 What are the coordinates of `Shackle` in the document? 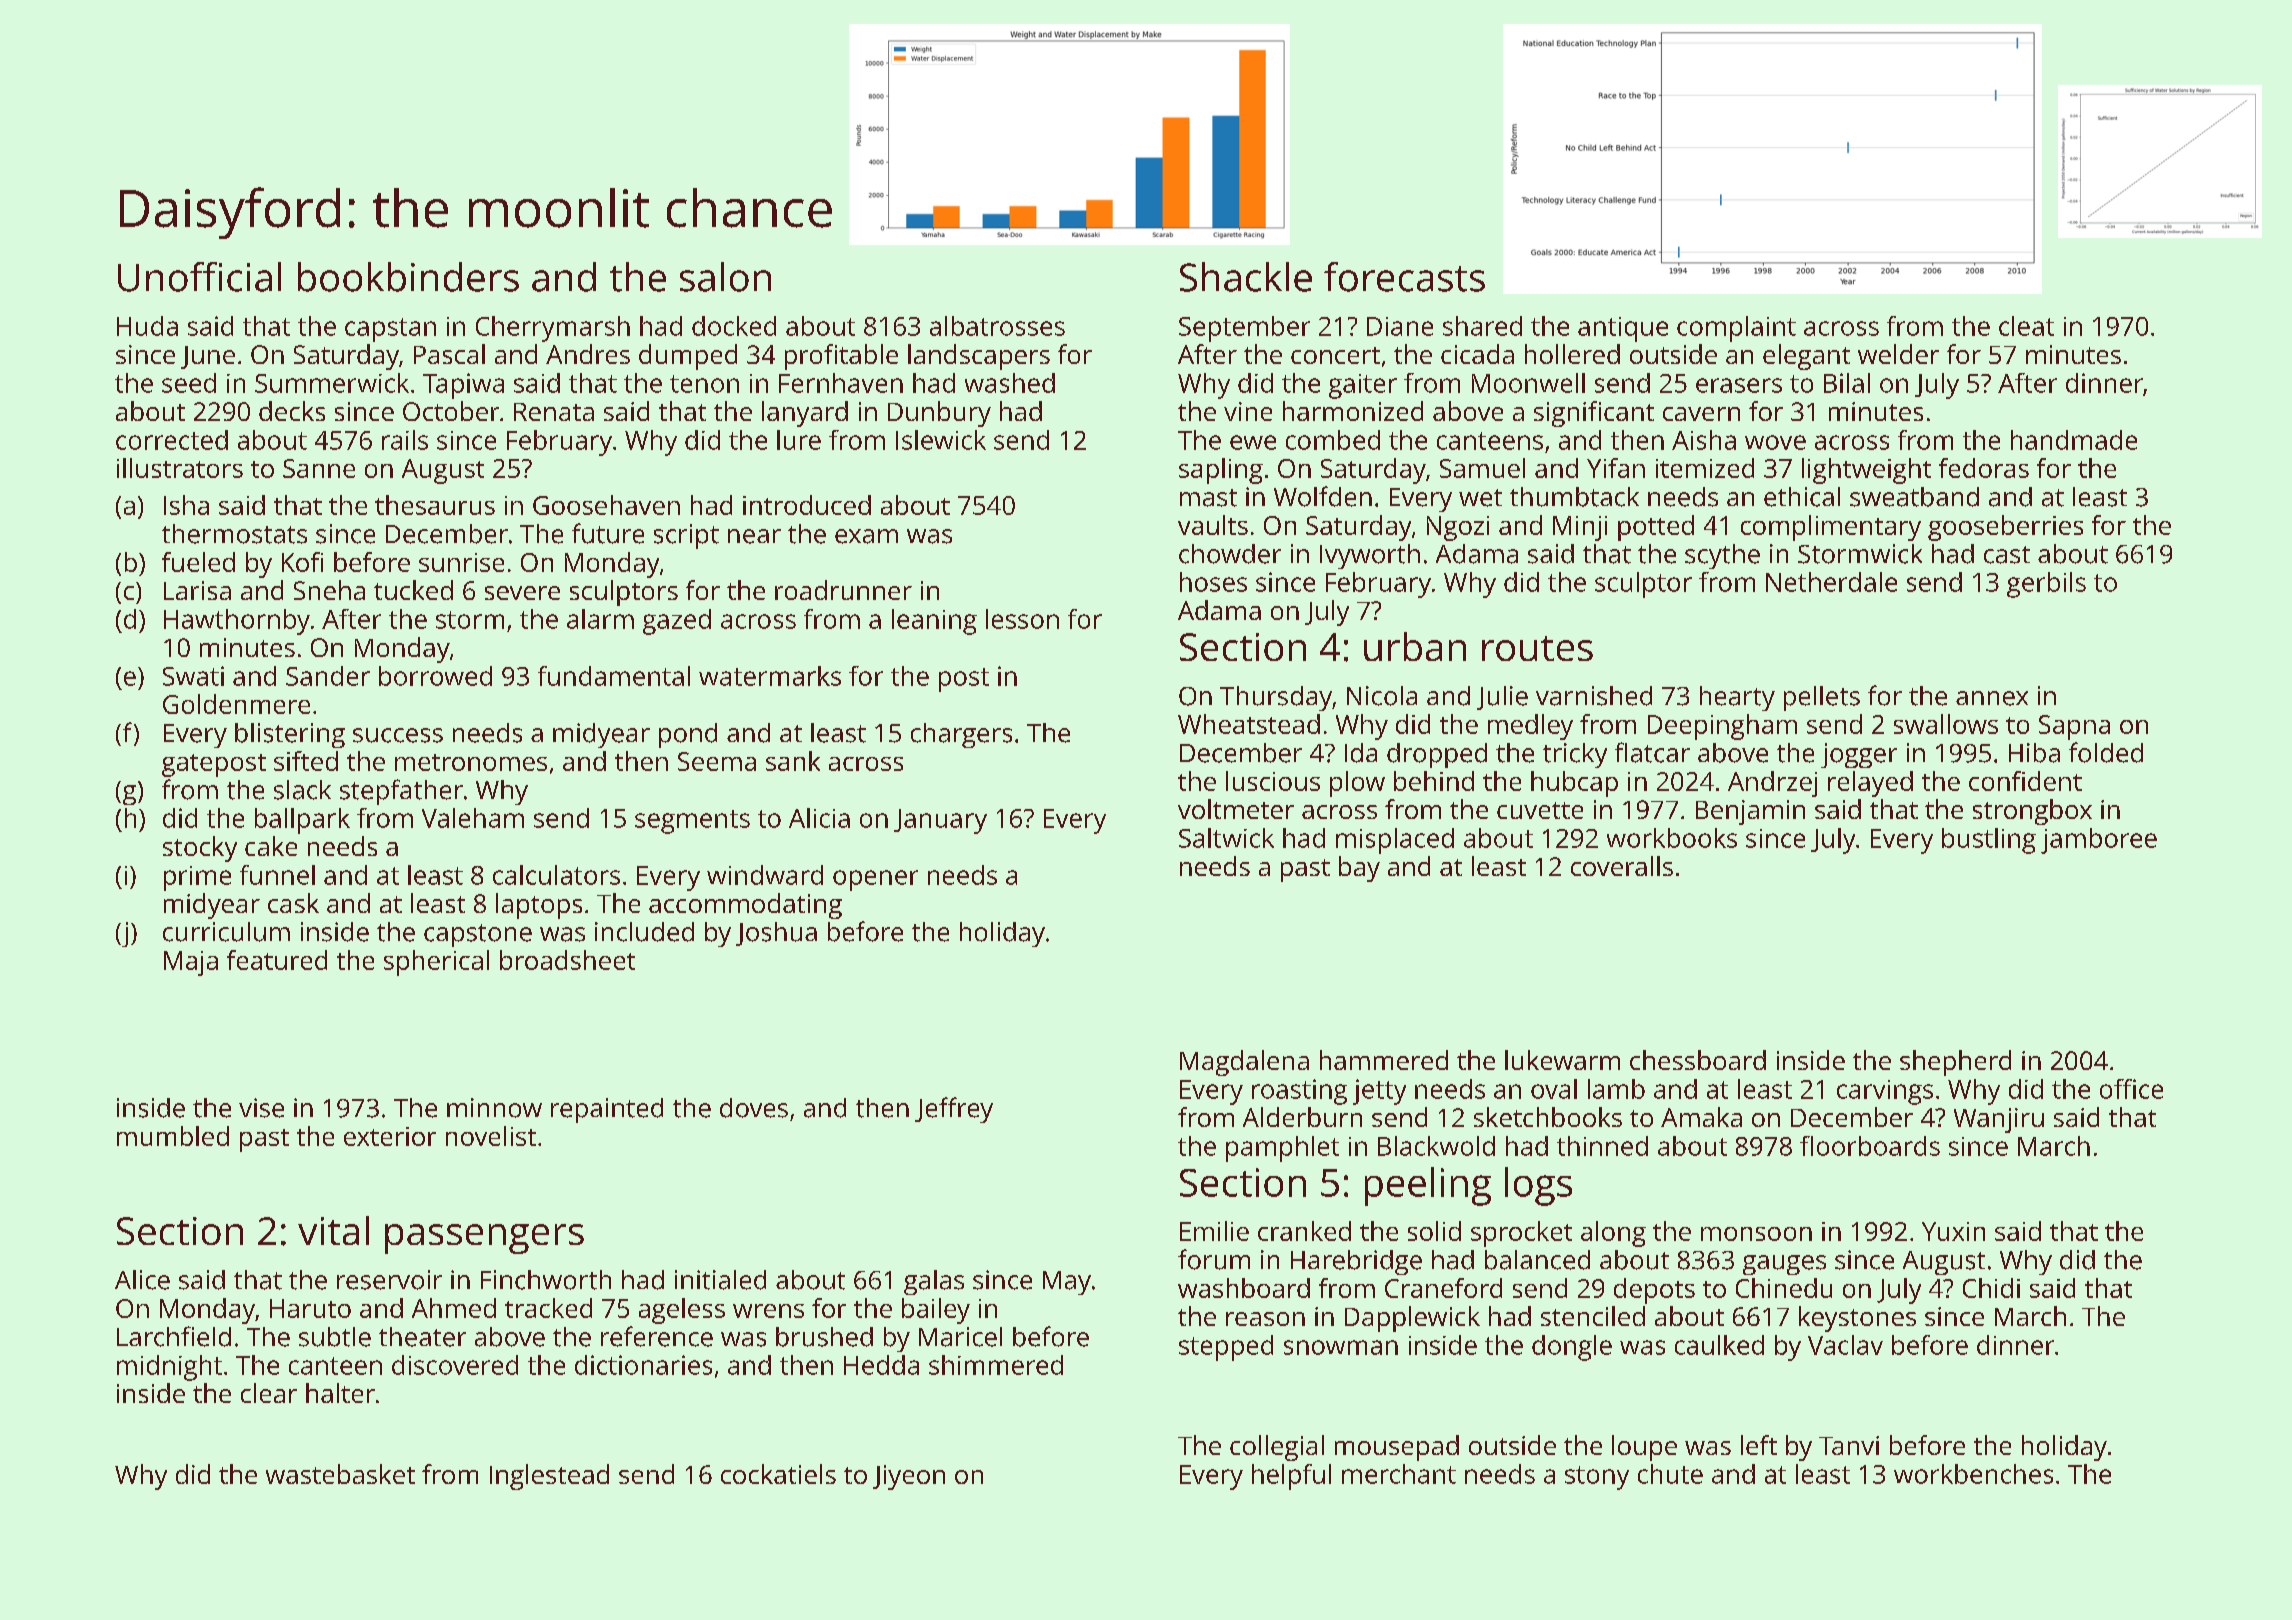 It's located at (1246, 277).
